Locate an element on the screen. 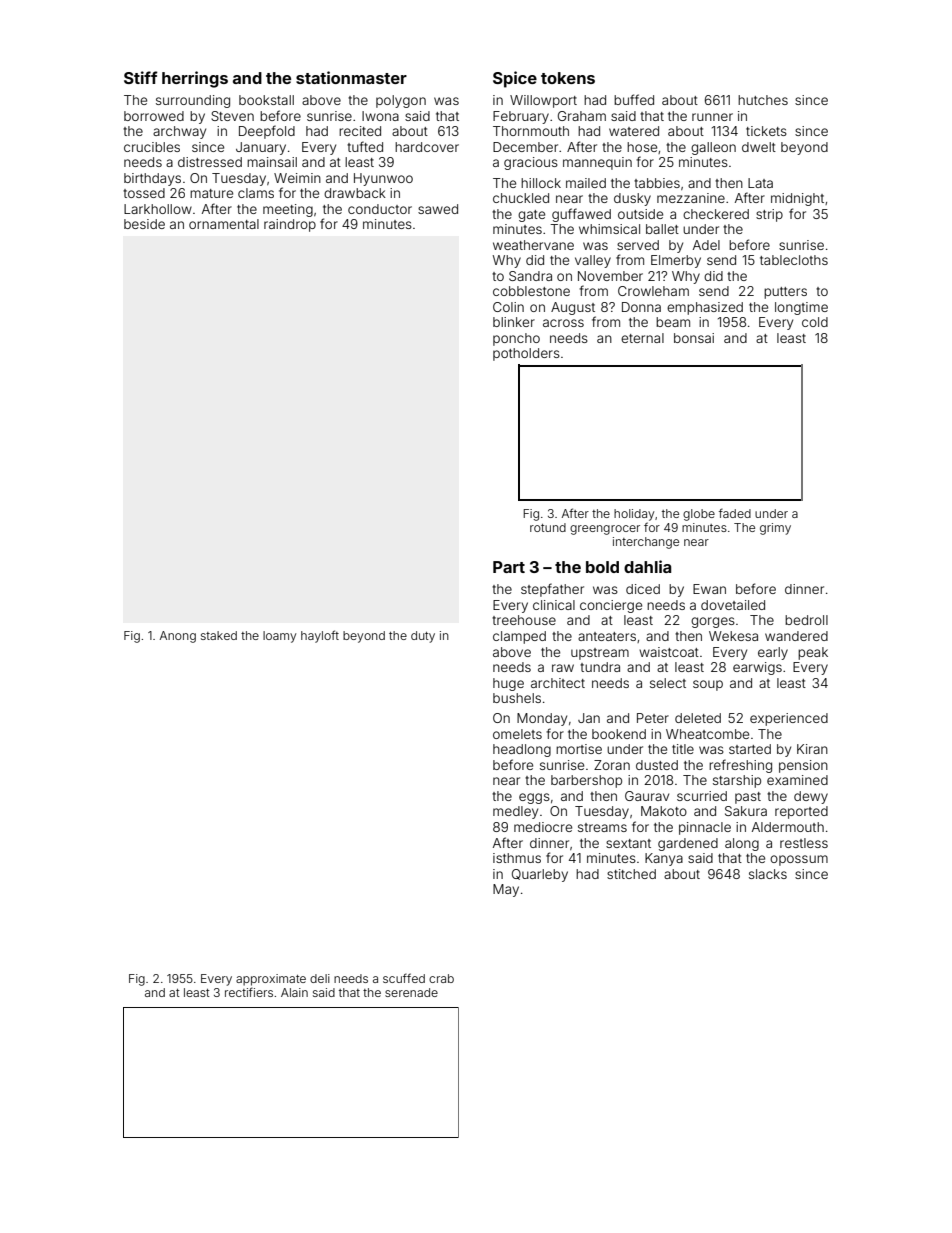 Image resolution: width=952 pixels, height=1233 pixels. November is located at coordinates (610, 276).
